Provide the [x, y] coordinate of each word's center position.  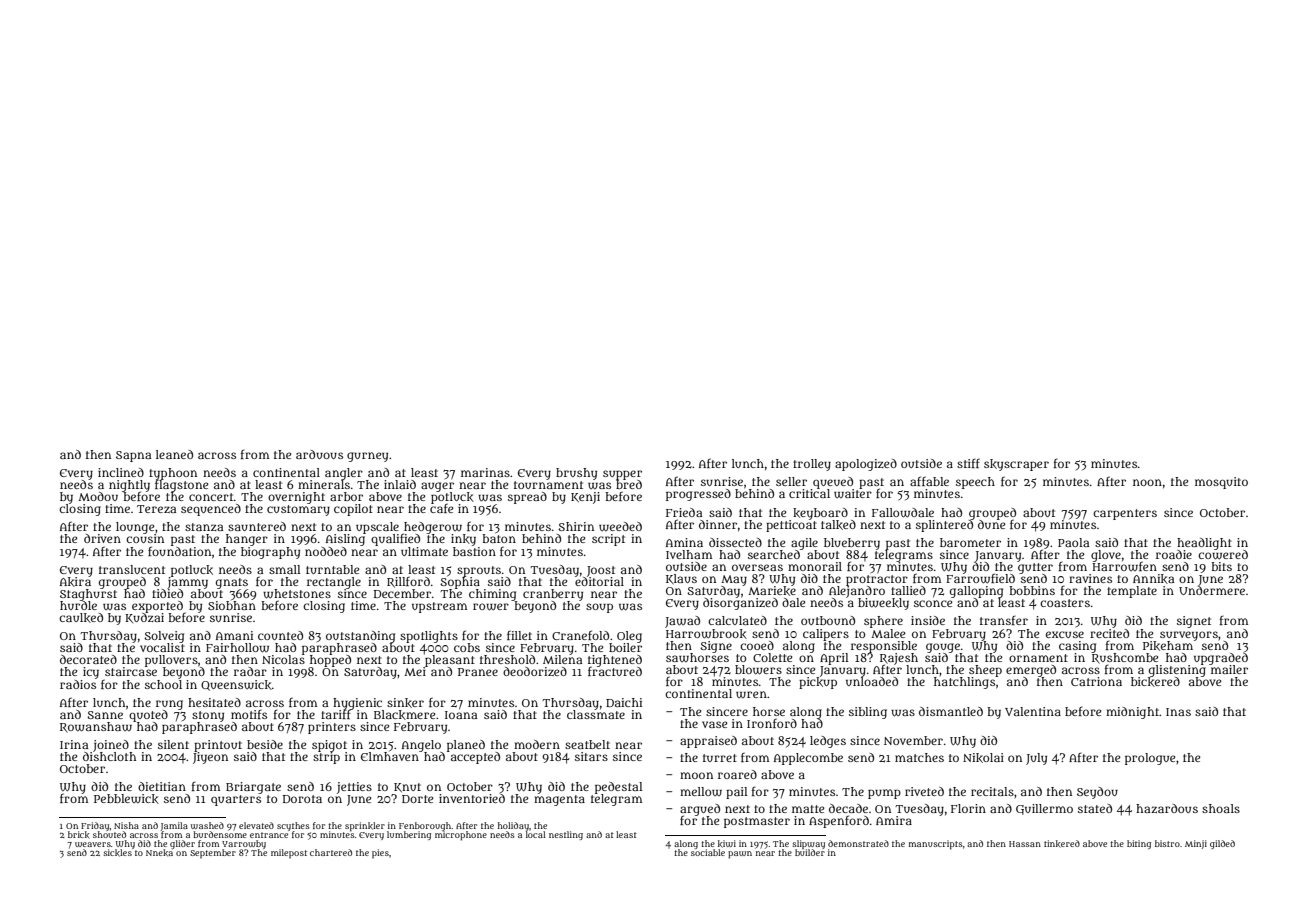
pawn [740, 854]
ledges [828, 742]
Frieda [684, 512]
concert [211, 497]
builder [810, 852]
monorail [815, 566]
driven [102, 538]
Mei [415, 671]
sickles [118, 853]
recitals [992, 791]
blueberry [852, 544]
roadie [1174, 554]
